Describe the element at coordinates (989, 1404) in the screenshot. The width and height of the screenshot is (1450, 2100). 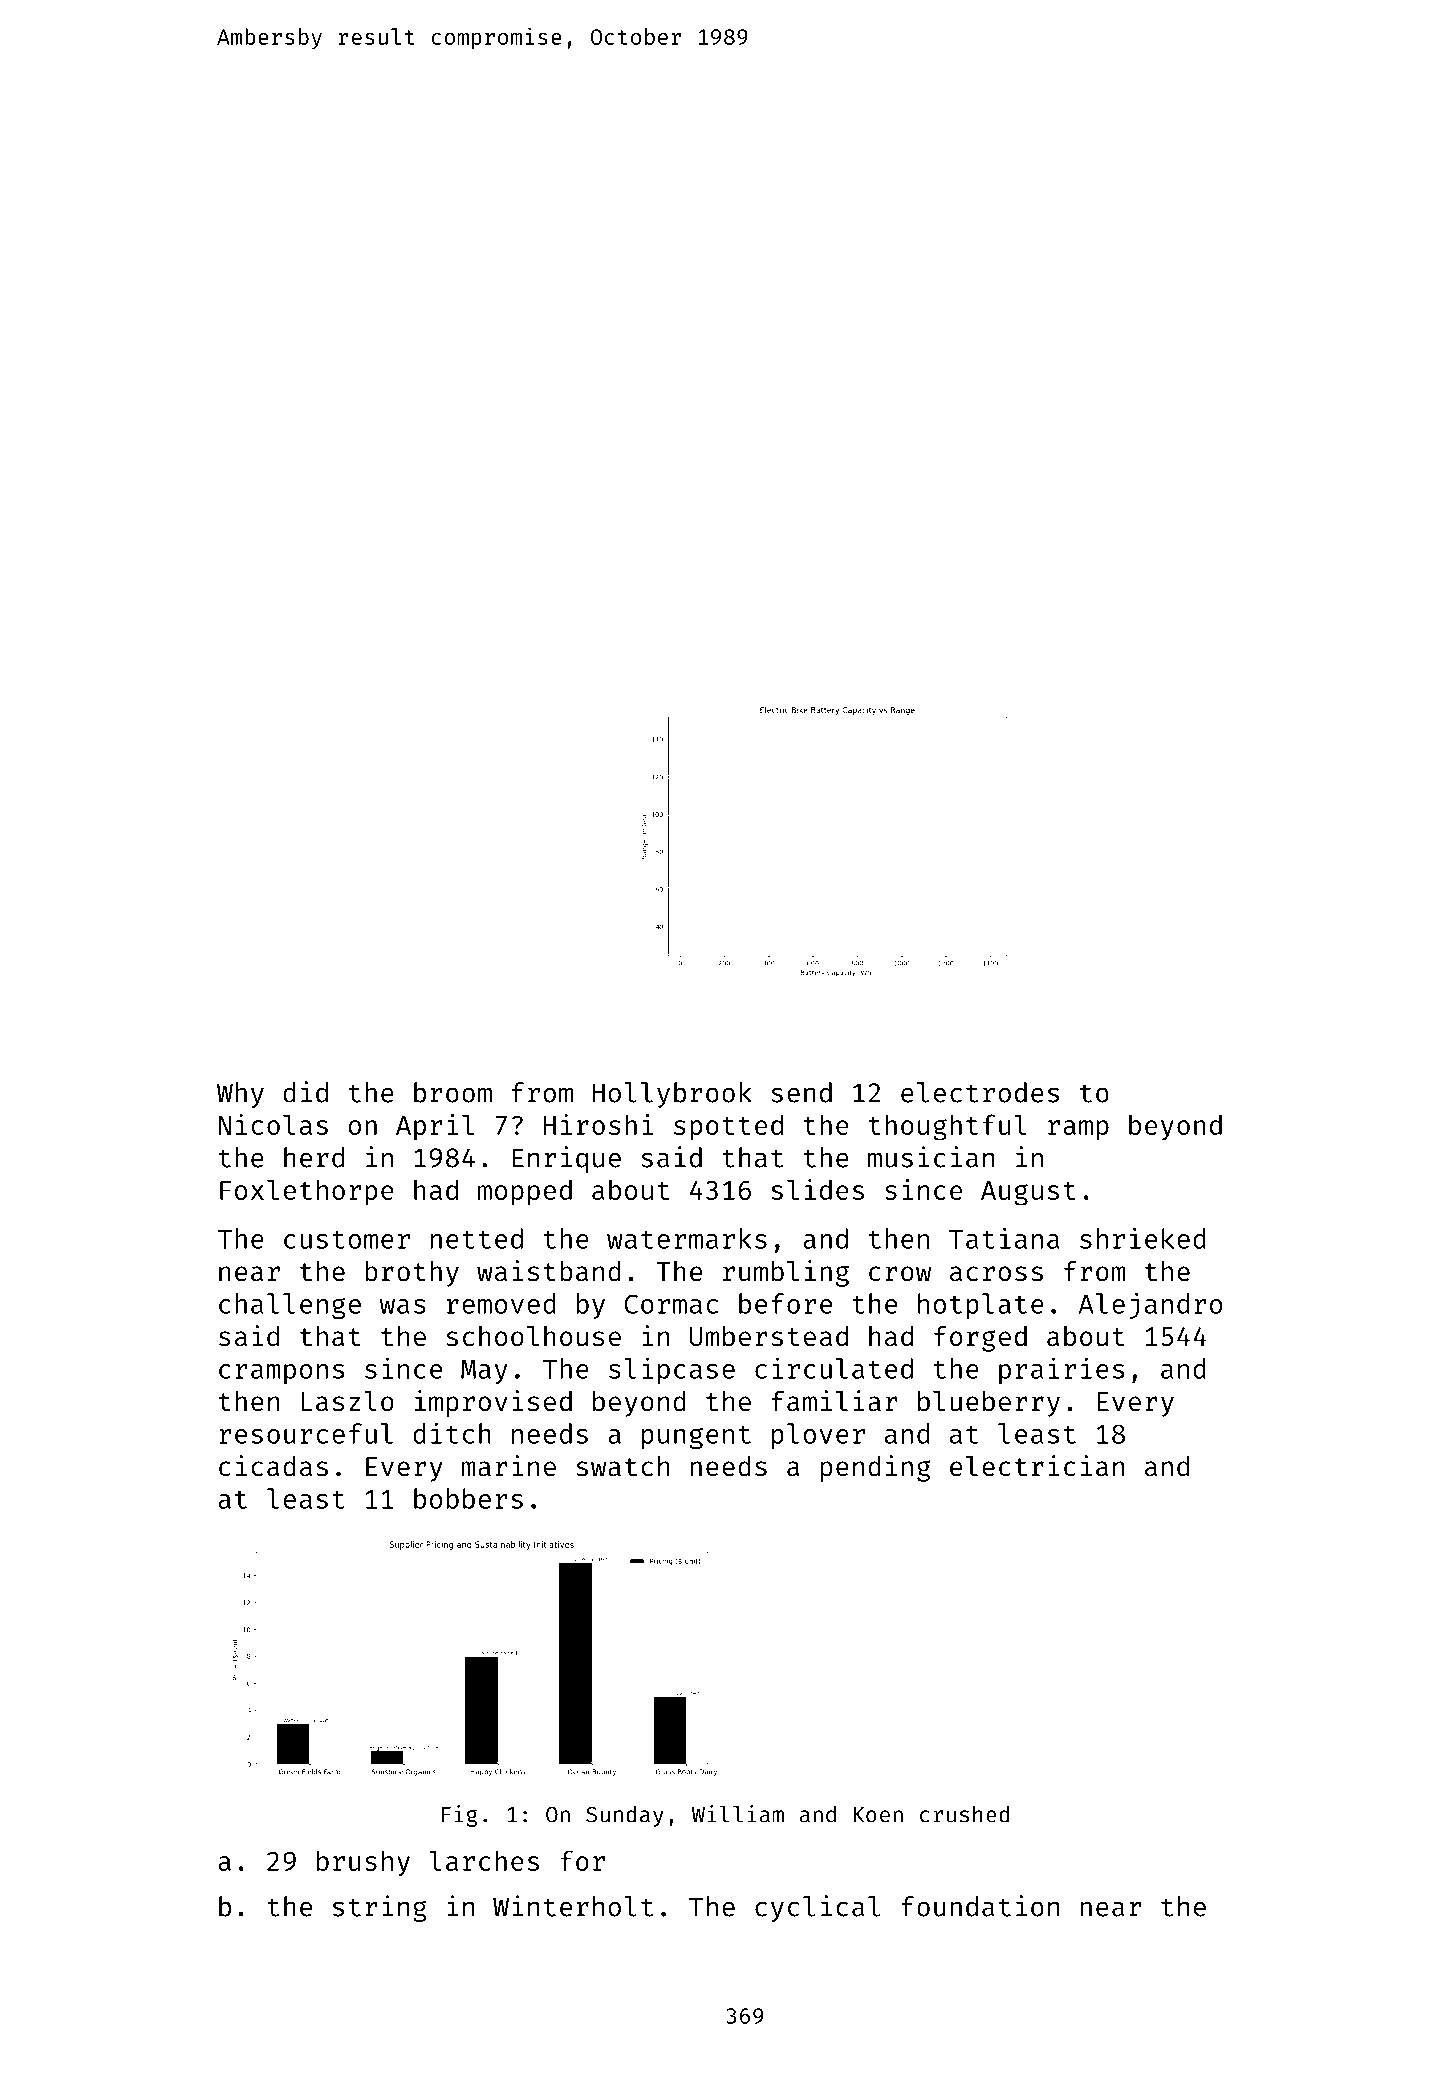
I see `blueberry` at that location.
